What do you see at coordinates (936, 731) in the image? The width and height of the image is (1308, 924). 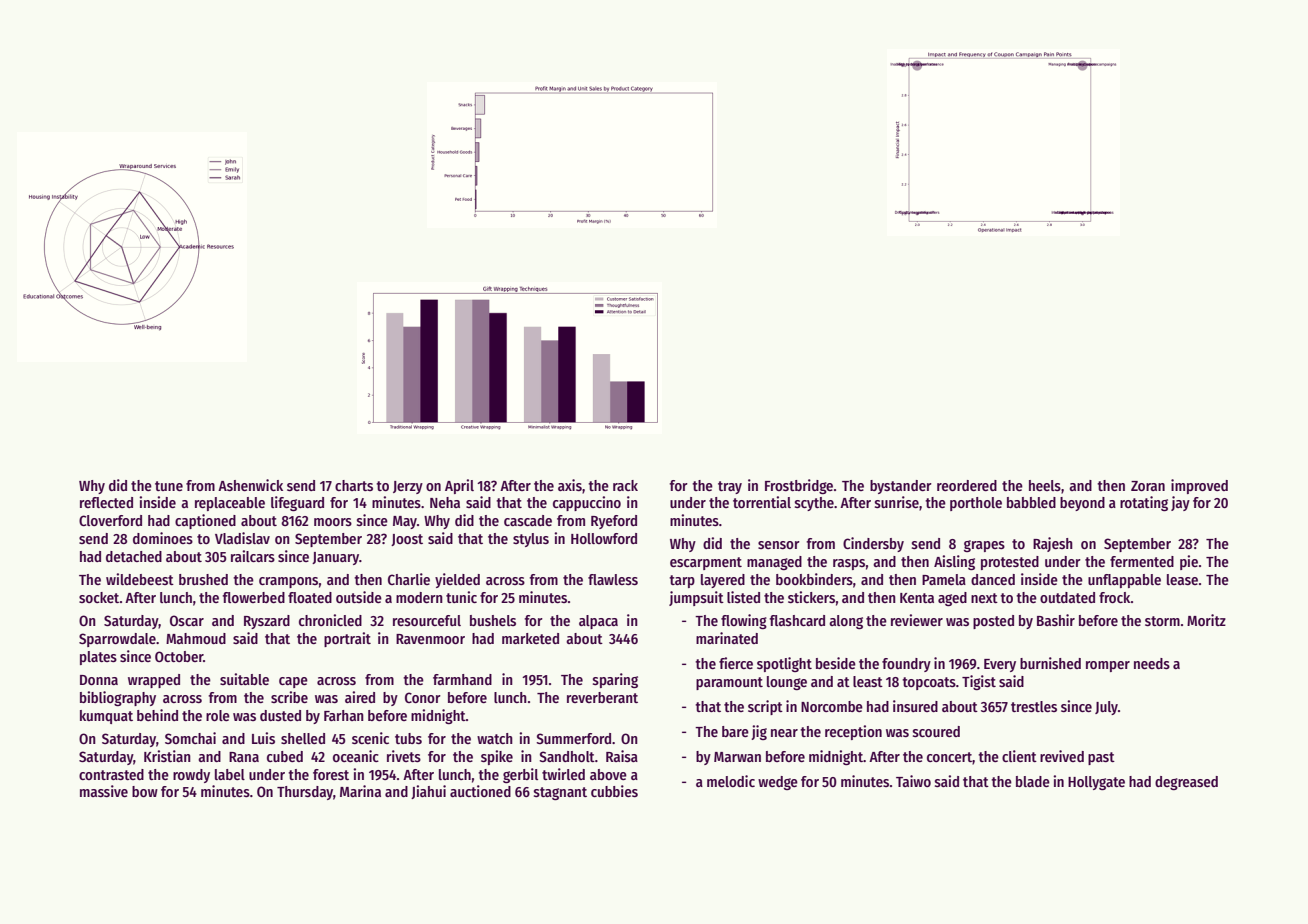 I see `scoured` at bounding box center [936, 731].
